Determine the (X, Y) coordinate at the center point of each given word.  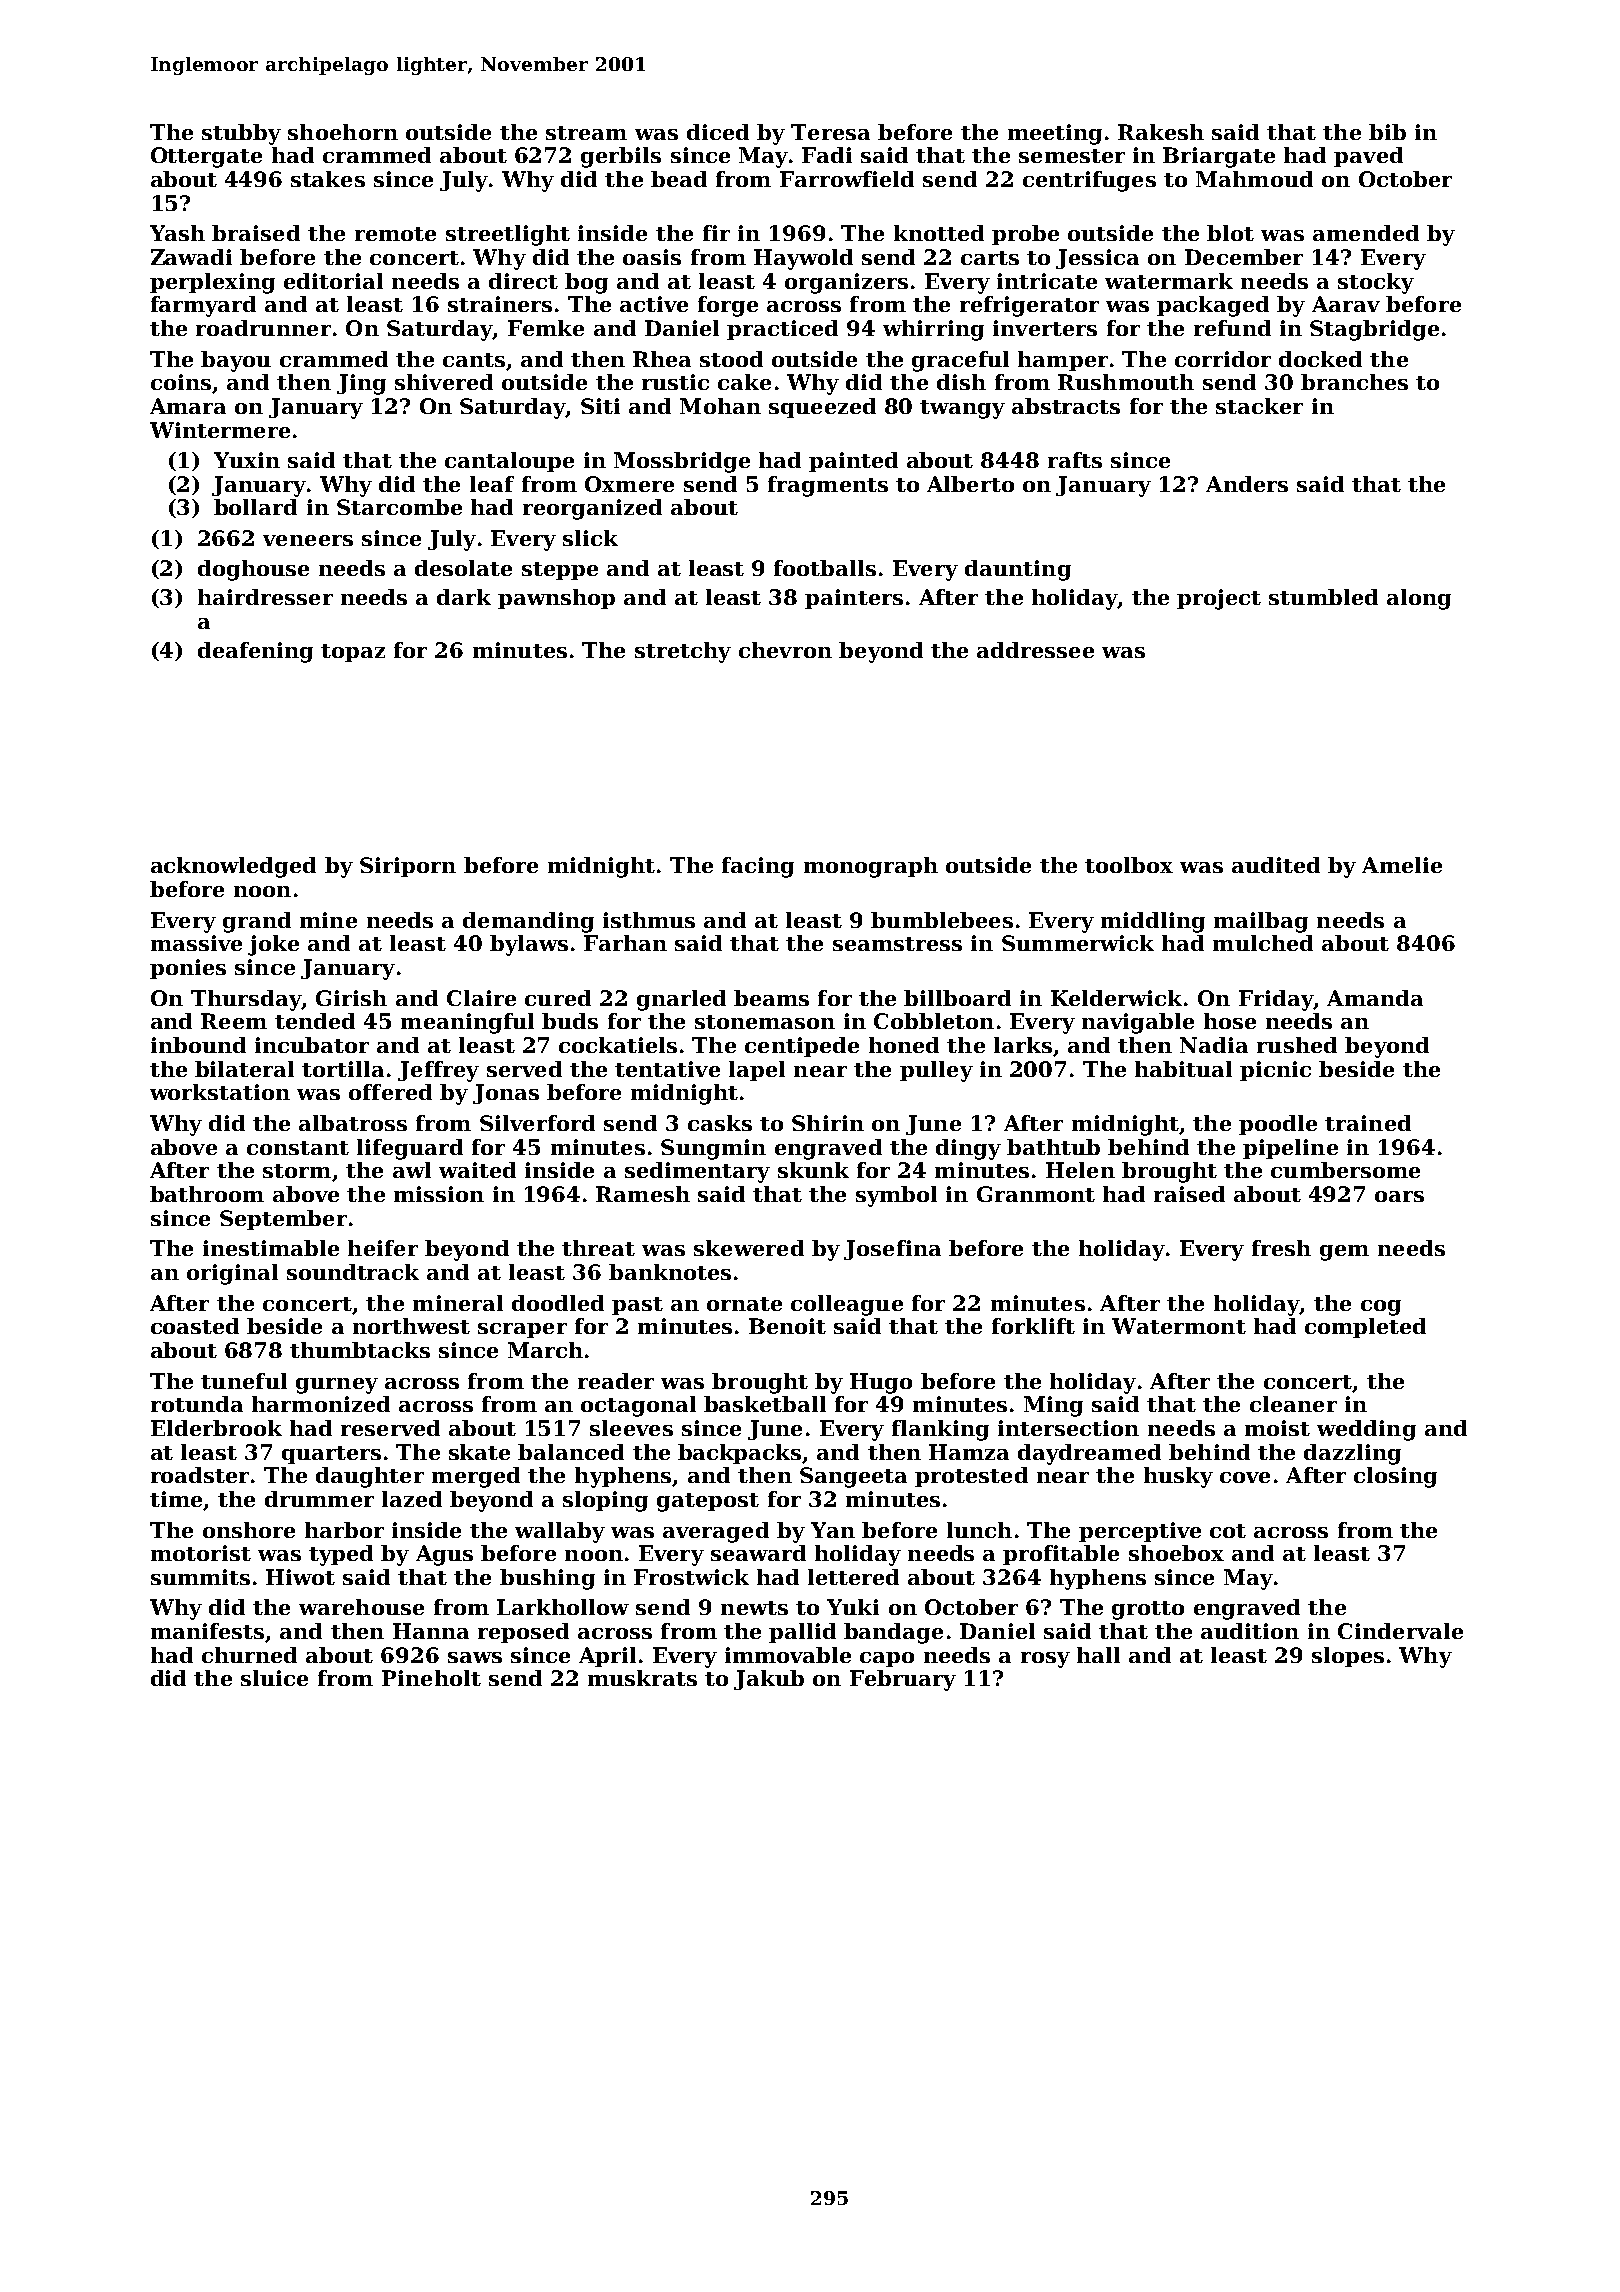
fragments (828, 486)
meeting (1055, 134)
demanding (528, 922)
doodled (558, 1303)
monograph (871, 867)
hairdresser (265, 597)
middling (1153, 922)
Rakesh (1161, 132)
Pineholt (431, 1678)
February (903, 1680)
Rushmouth (1126, 382)
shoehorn (343, 132)
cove (1245, 1477)
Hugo (881, 1383)
